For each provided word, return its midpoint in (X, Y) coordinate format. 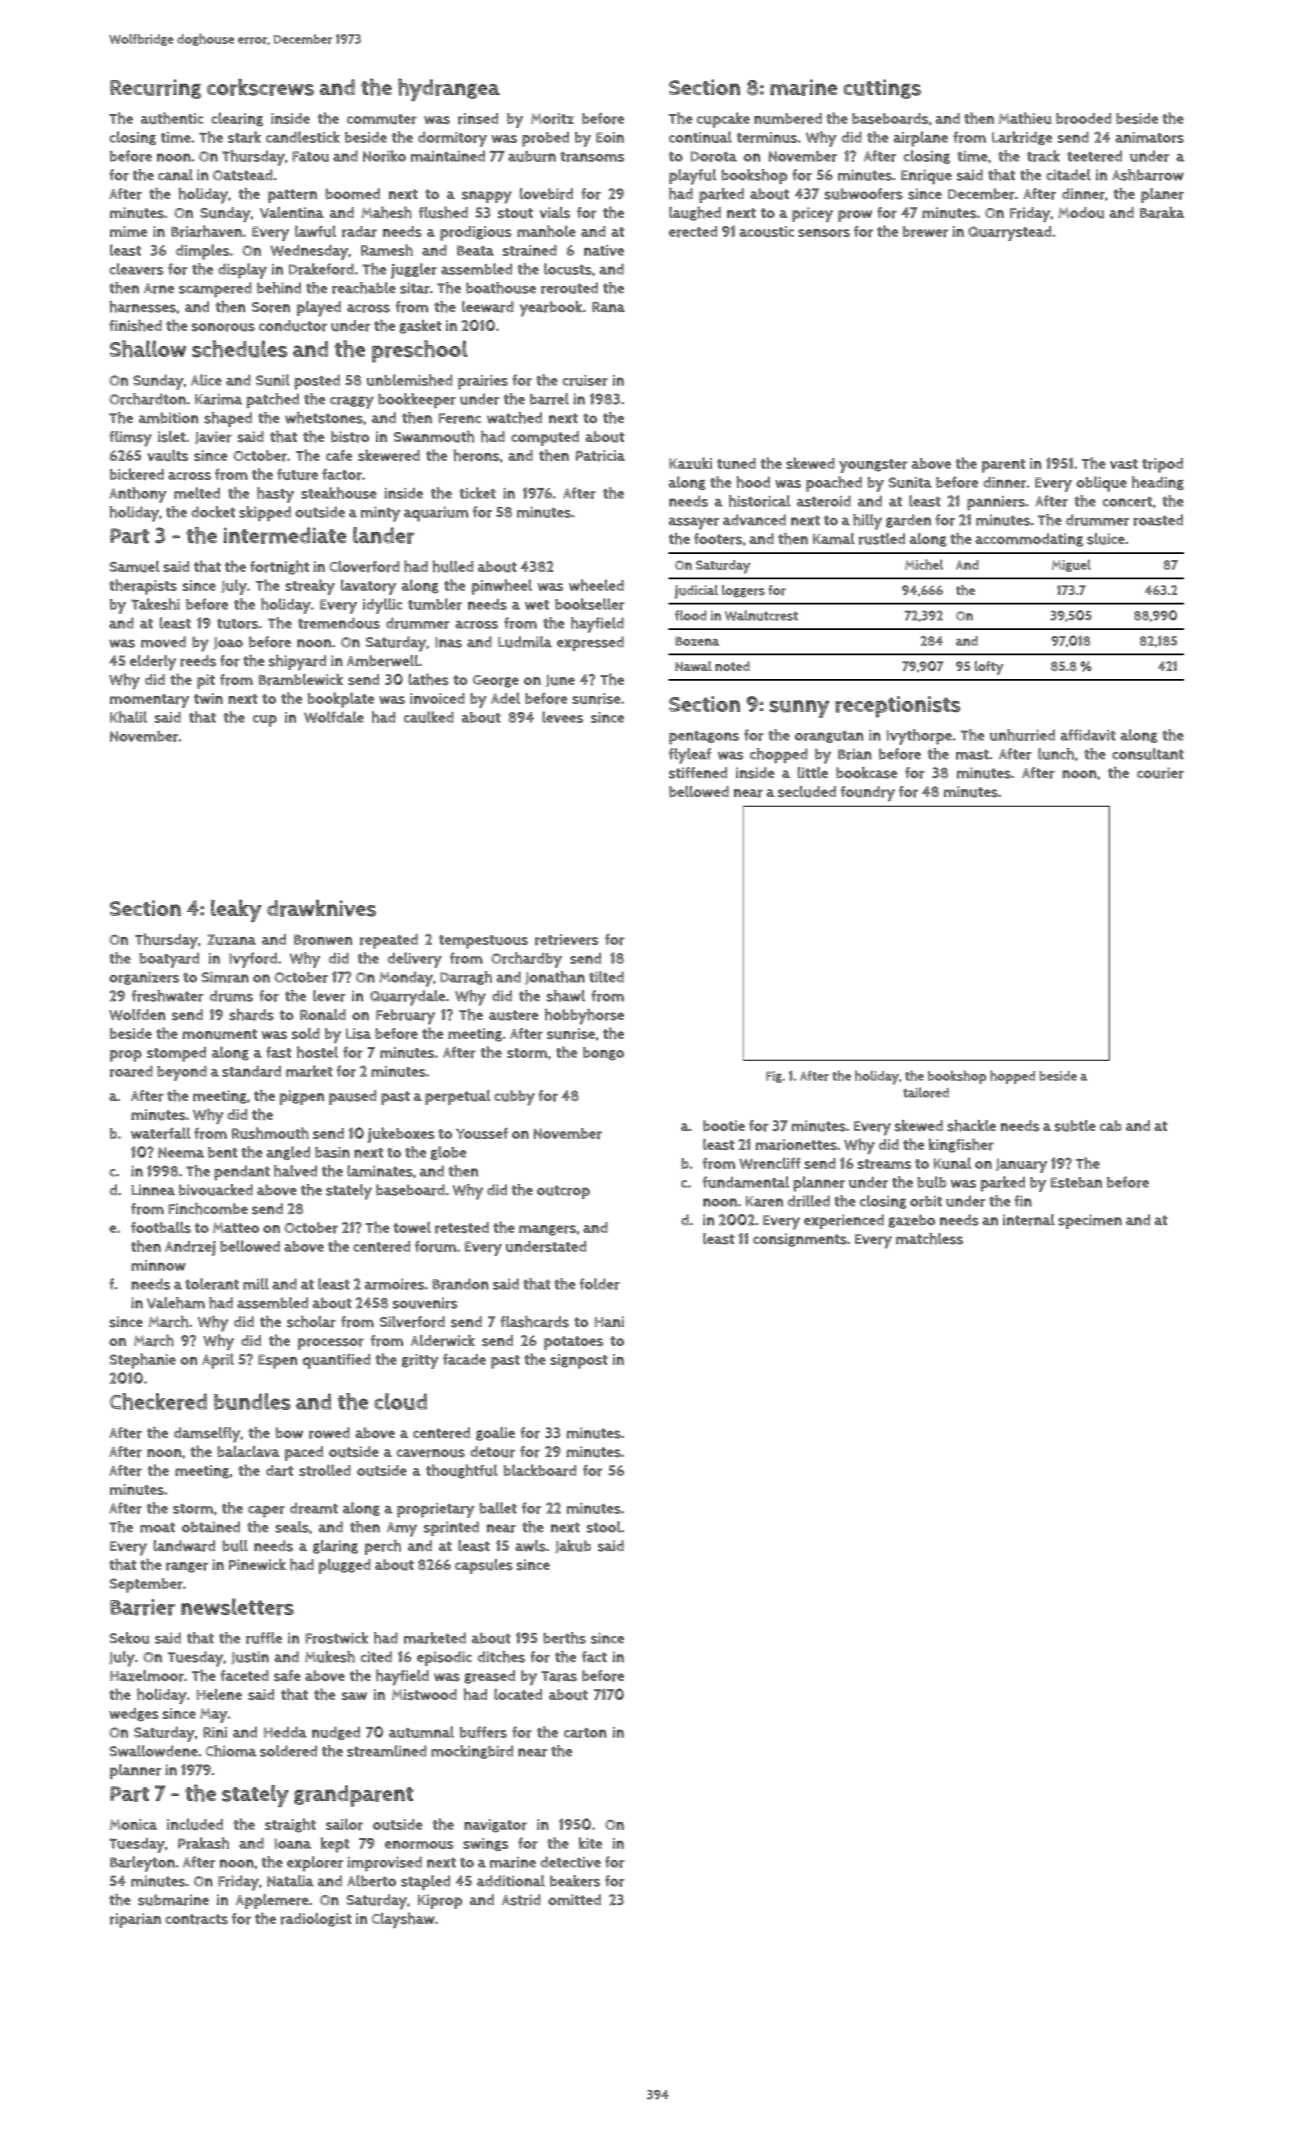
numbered (788, 119)
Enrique (926, 176)
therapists (143, 587)
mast (972, 754)
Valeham (176, 1303)
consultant (1148, 754)
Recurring (156, 89)
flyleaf (690, 756)
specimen (1090, 1221)
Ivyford (253, 960)
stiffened (698, 773)
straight (290, 1825)
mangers (547, 1230)
